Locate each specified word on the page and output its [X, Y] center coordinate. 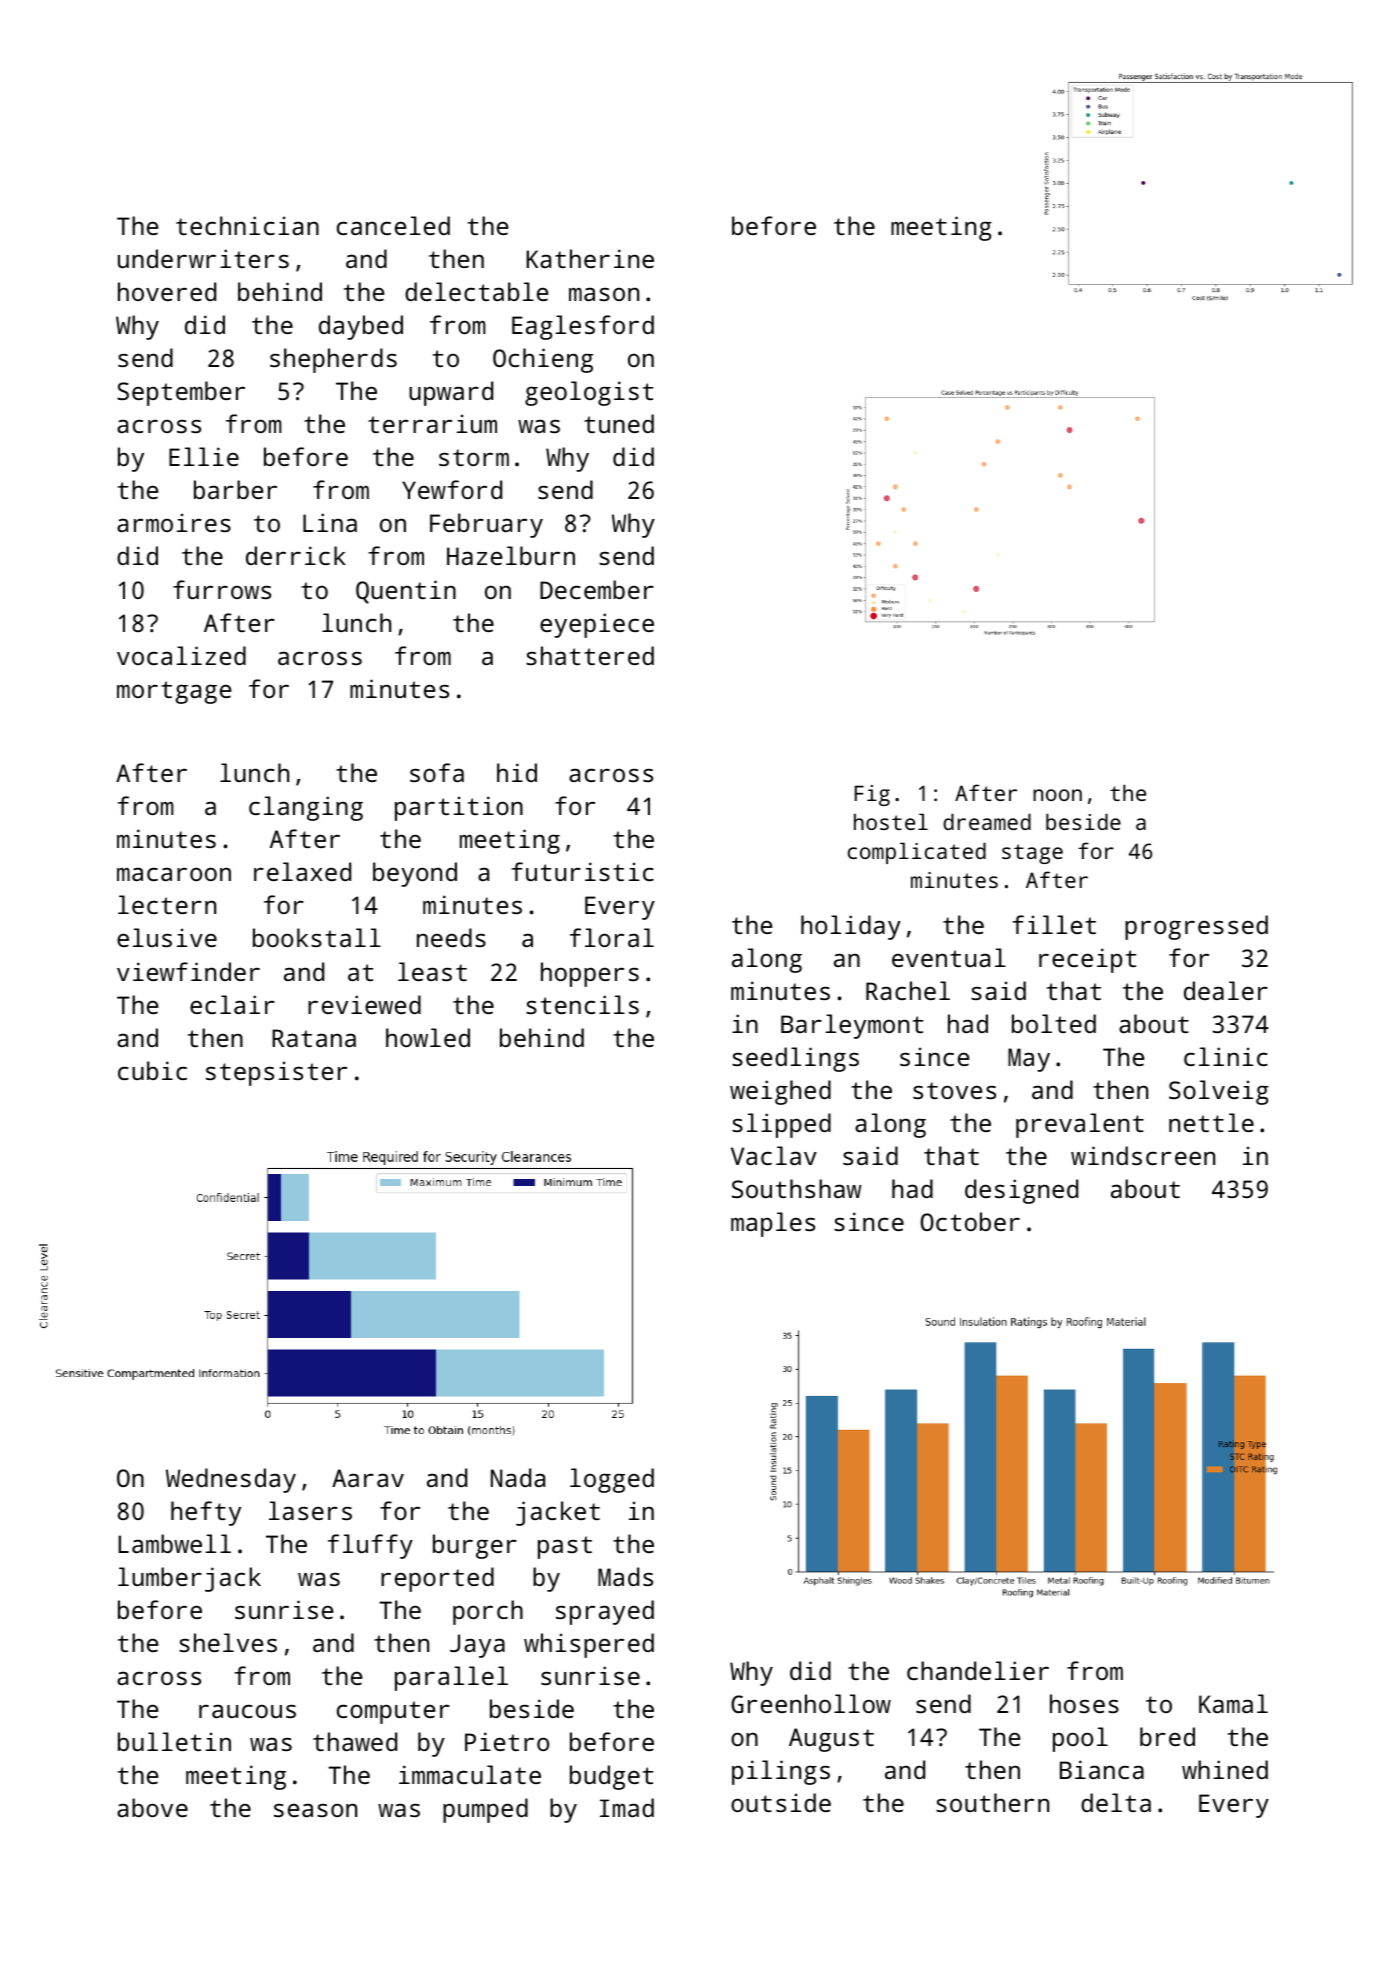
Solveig [1219, 1092]
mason [604, 294]
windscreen [1143, 1155]
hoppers [590, 974]
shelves [228, 1642]
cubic [152, 1070]
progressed [1196, 927]
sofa [437, 772]
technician [247, 225]
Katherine [590, 258]
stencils [582, 1004]
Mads [625, 1576]
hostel [891, 821]
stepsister [276, 1073]
